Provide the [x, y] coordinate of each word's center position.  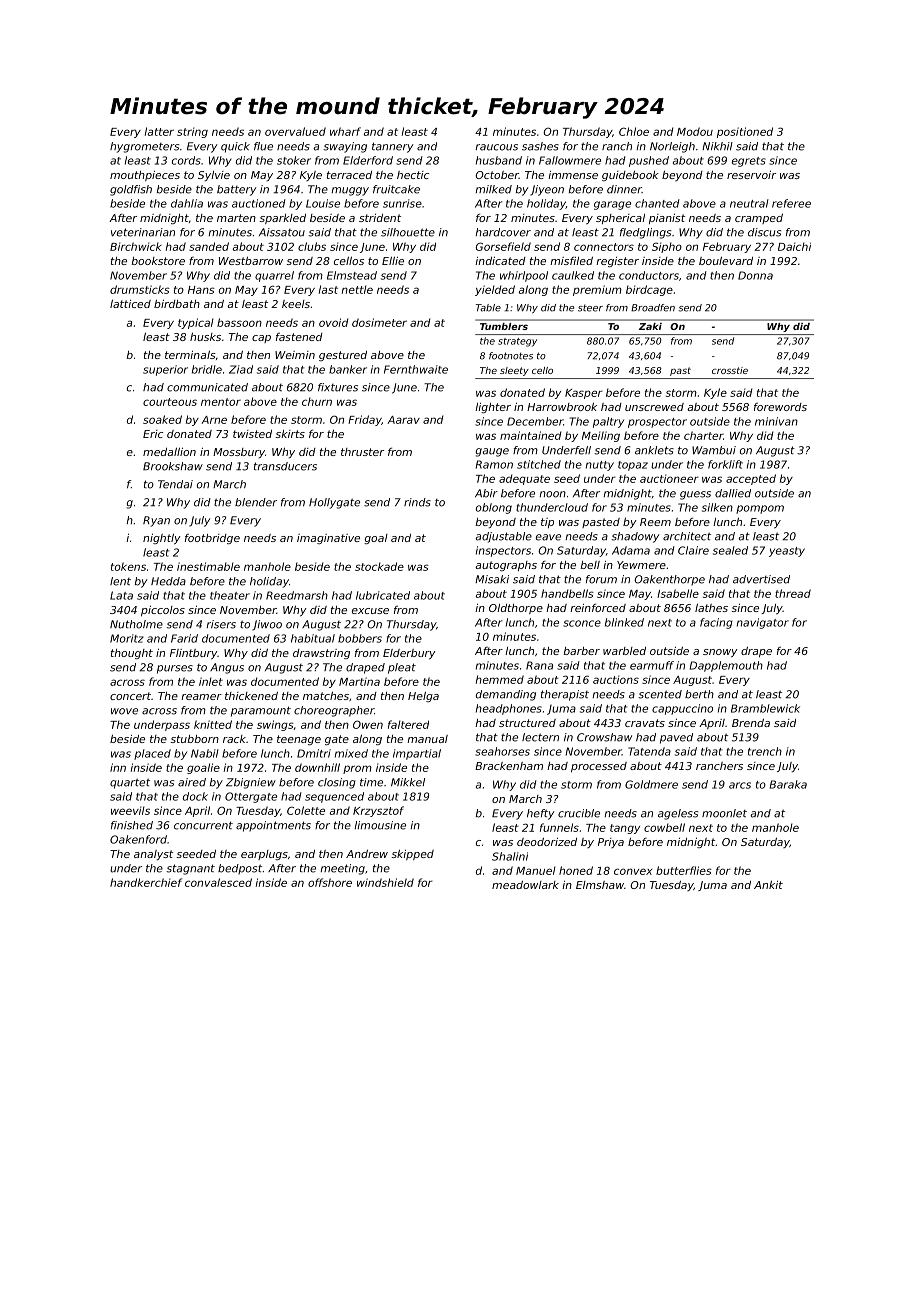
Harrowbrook [562, 406]
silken [717, 507]
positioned [745, 132]
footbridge [212, 538]
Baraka [788, 784]
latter [159, 131]
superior [165, 370]
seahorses [502, 751]
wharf [345, 131]
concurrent [203, 825]
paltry [608, 422]
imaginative [328, 539]
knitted [213, 724]
